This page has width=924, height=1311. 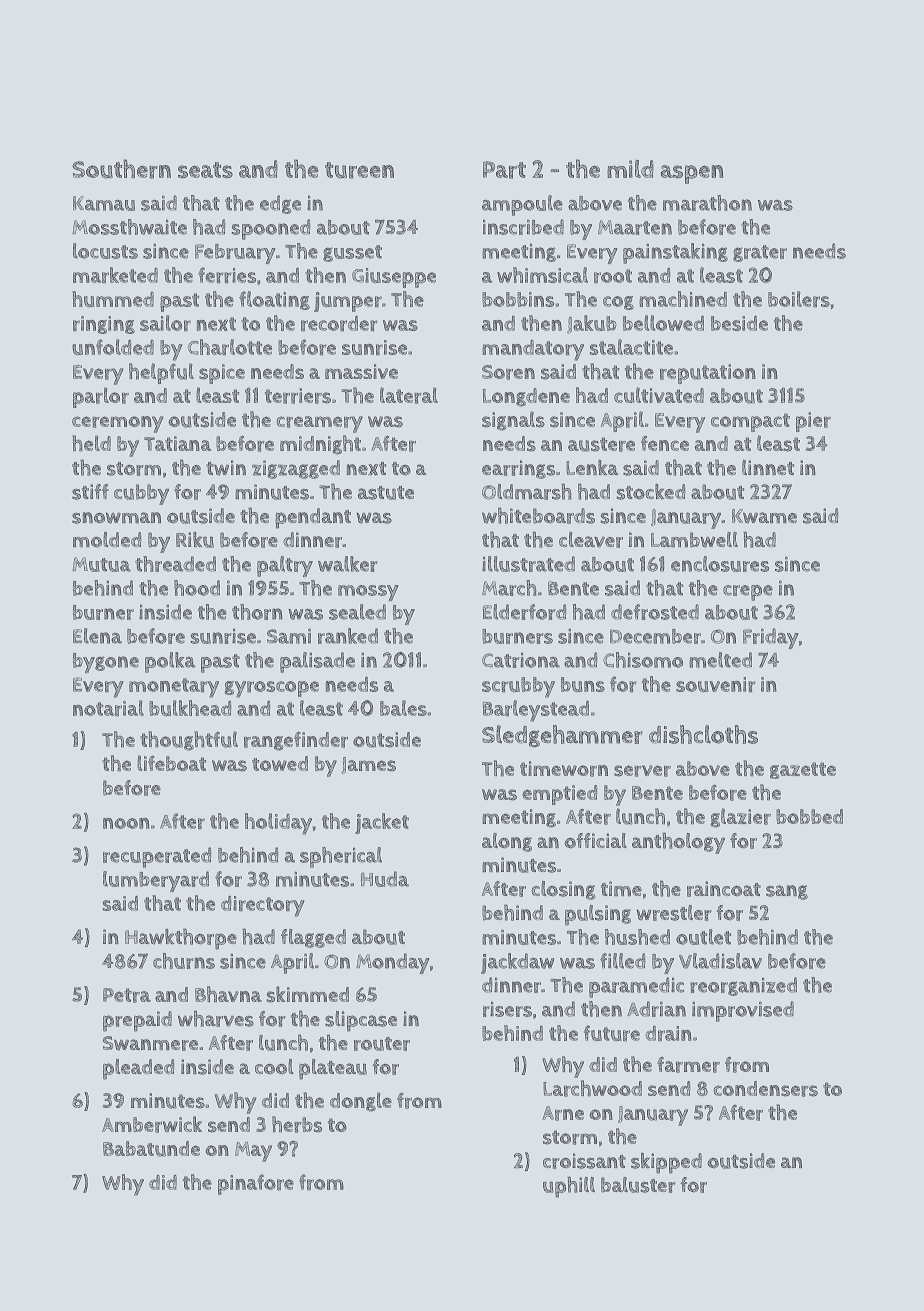 What do you see at coordinates (151, 1149) in the page?
I see `Babatunde` at bounding box center [151, 1149].
